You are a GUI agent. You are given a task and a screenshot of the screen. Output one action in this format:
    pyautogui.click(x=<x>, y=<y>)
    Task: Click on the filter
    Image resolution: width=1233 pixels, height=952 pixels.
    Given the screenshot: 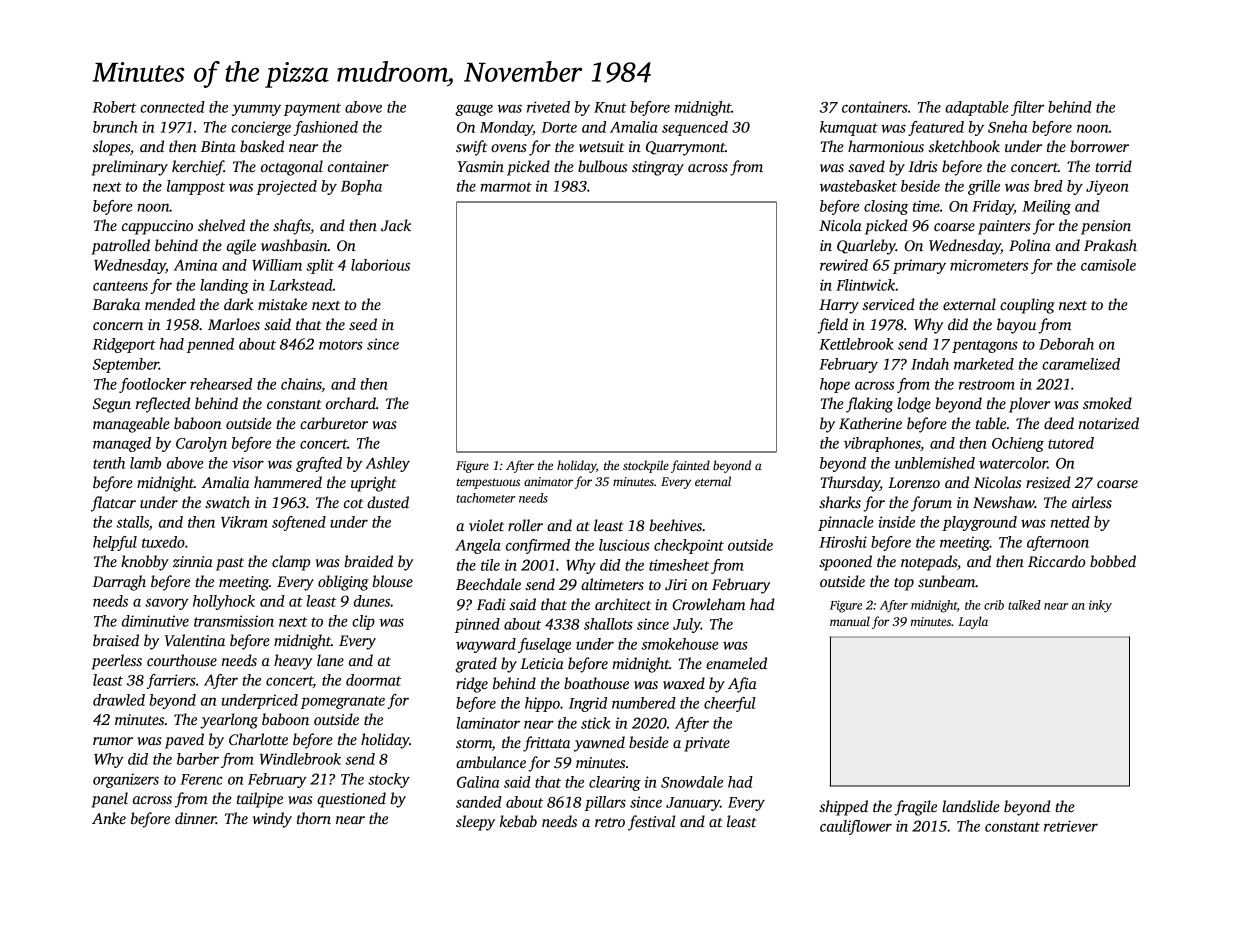 What is the action you would take?
    pyautogui.click(x=1027, y=108)
